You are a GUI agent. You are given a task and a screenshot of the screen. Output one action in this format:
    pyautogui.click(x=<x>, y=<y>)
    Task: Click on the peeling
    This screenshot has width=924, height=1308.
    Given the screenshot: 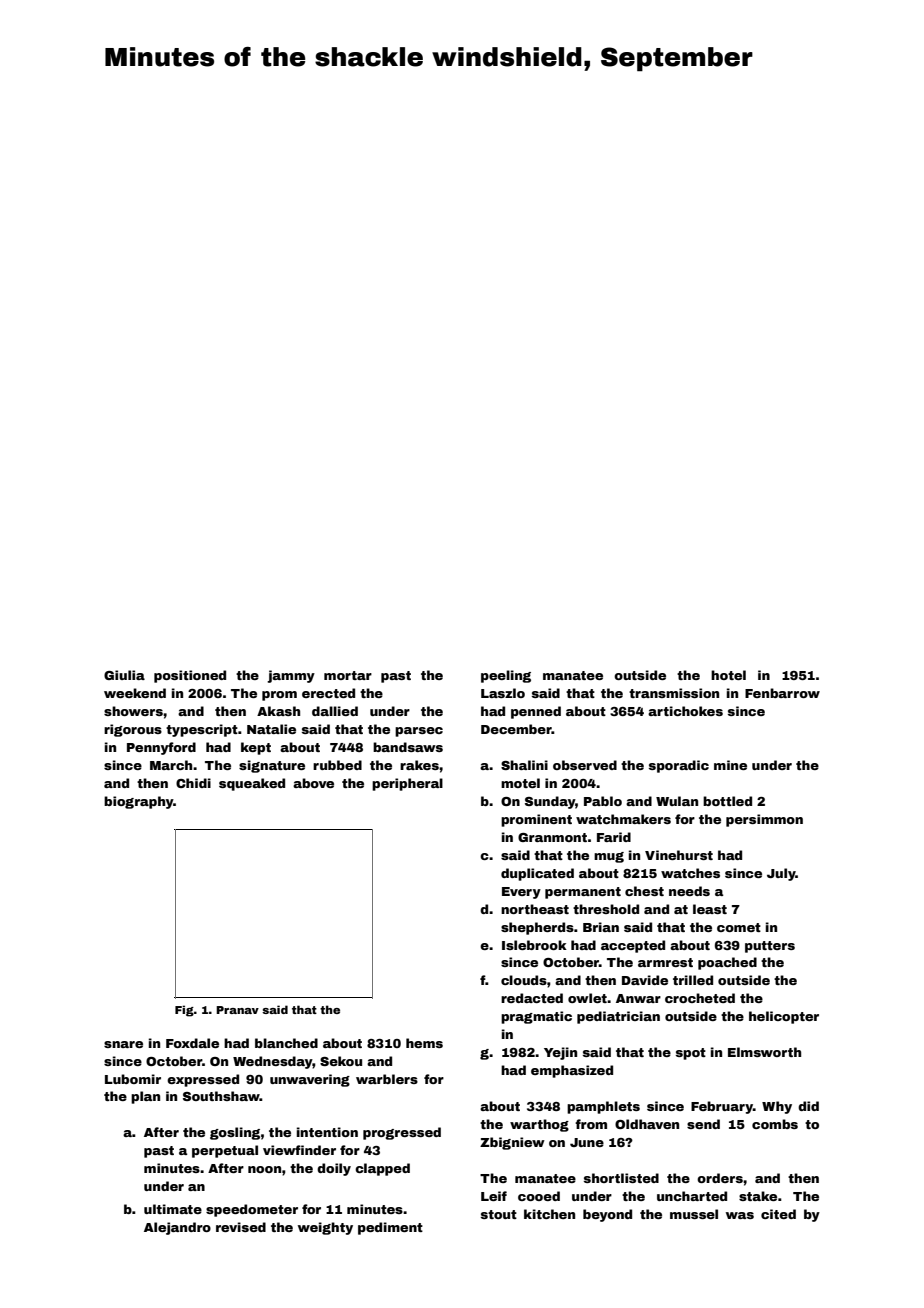 What is the action you would take?
    pyautogui.click(x=506, y=676)
